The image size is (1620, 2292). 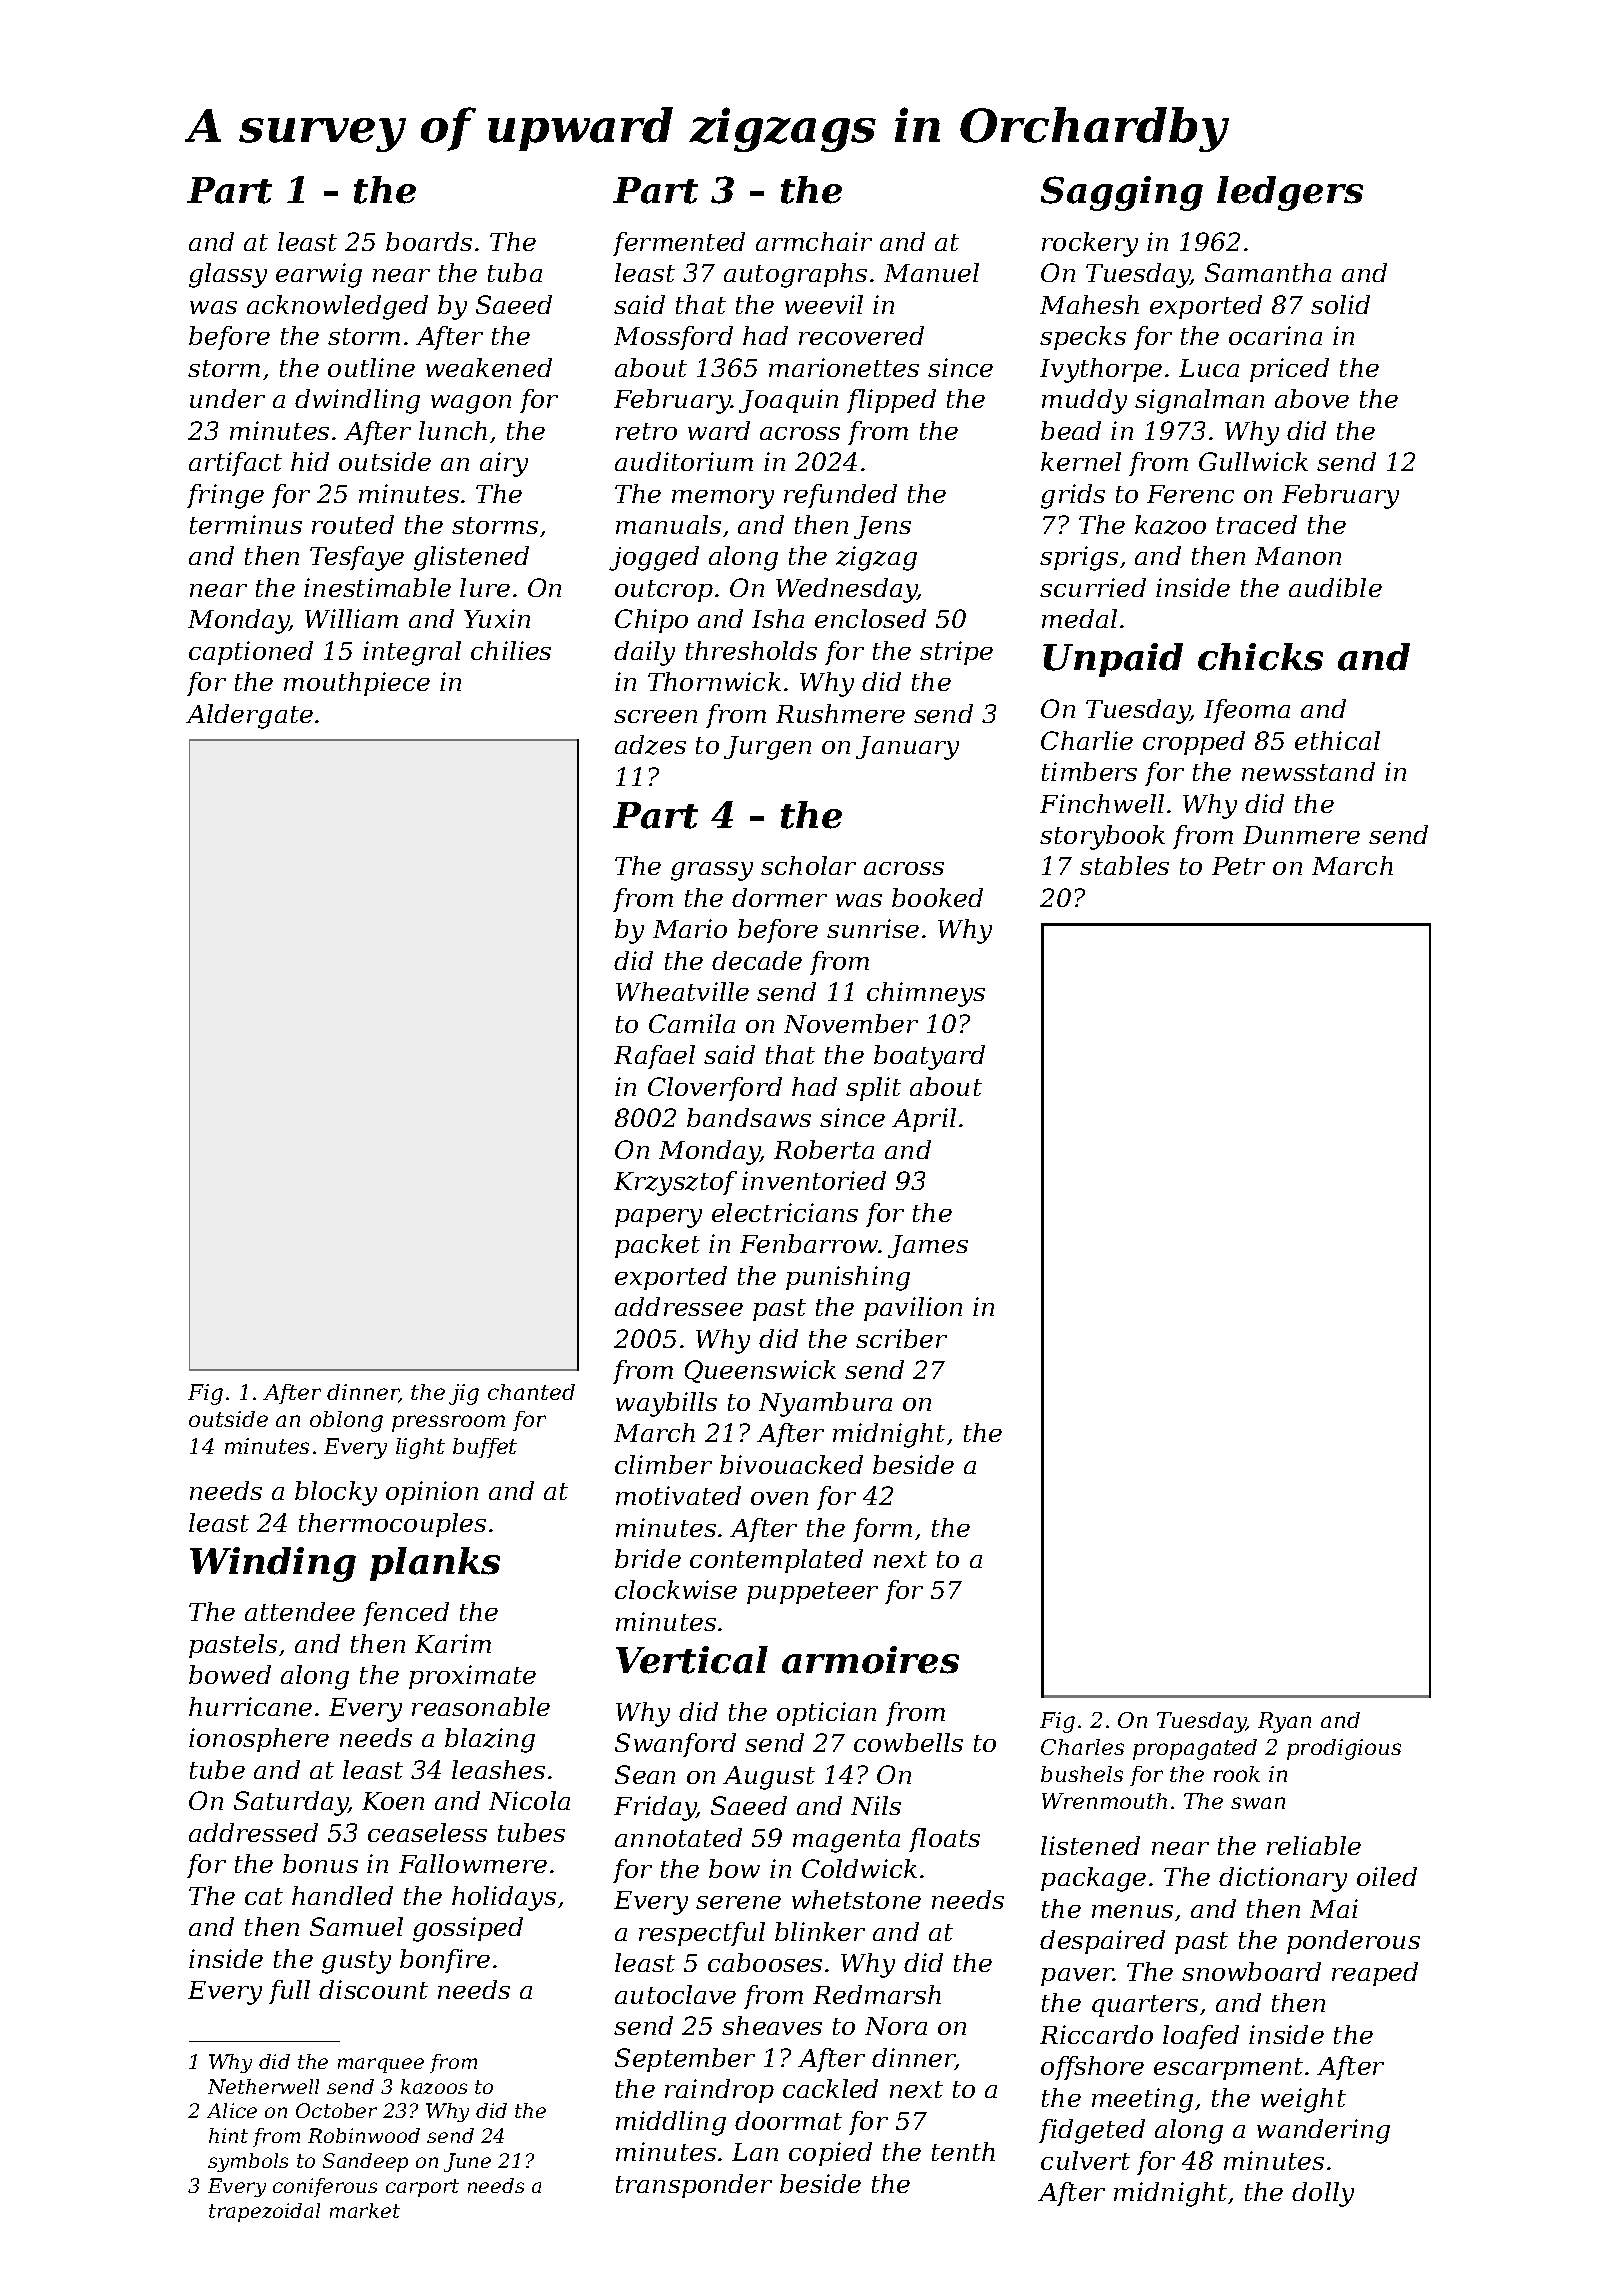 I want to click on chanted, so click(x=531, y=1392).
